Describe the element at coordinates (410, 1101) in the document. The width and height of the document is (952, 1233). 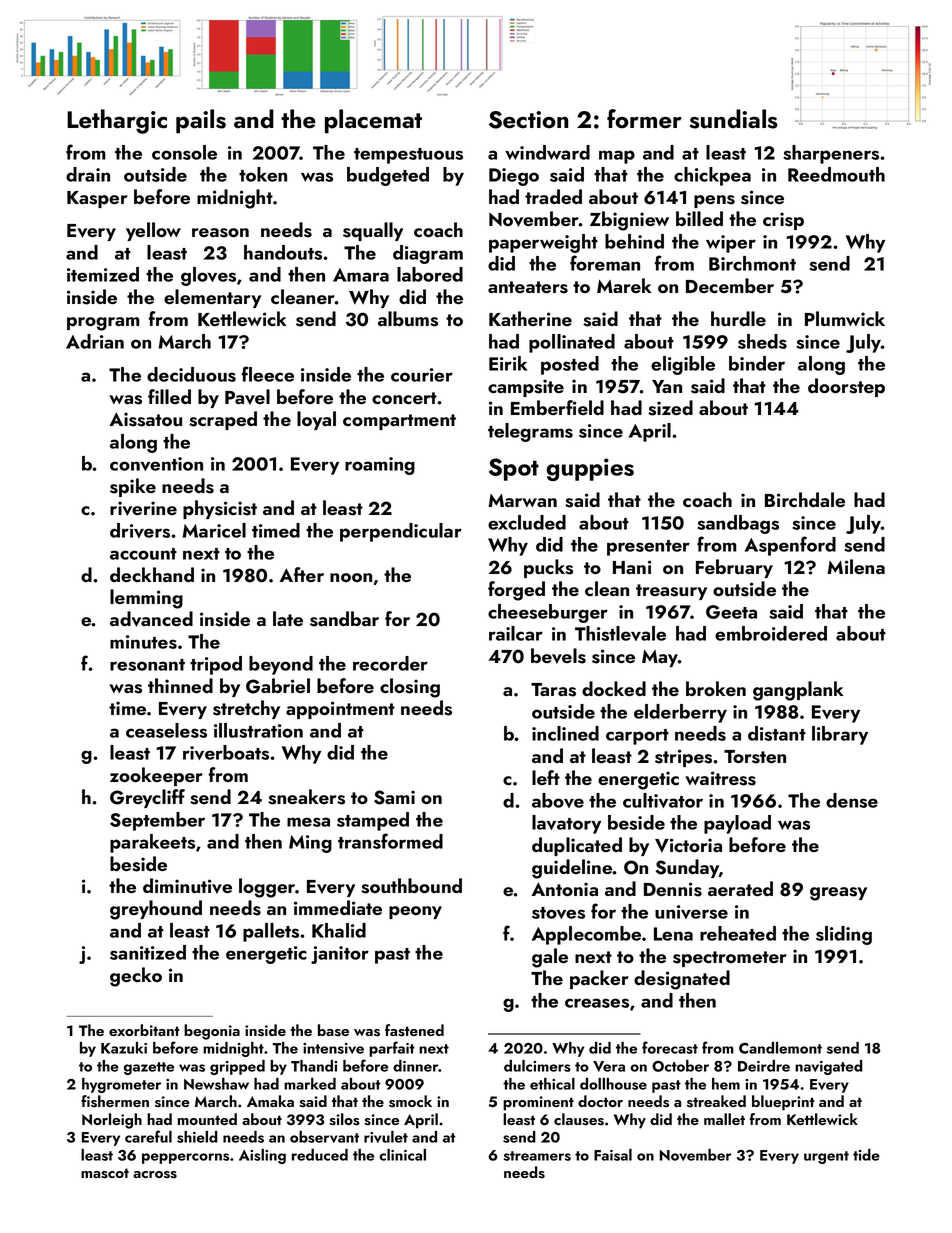
I see `smock` at that location.
